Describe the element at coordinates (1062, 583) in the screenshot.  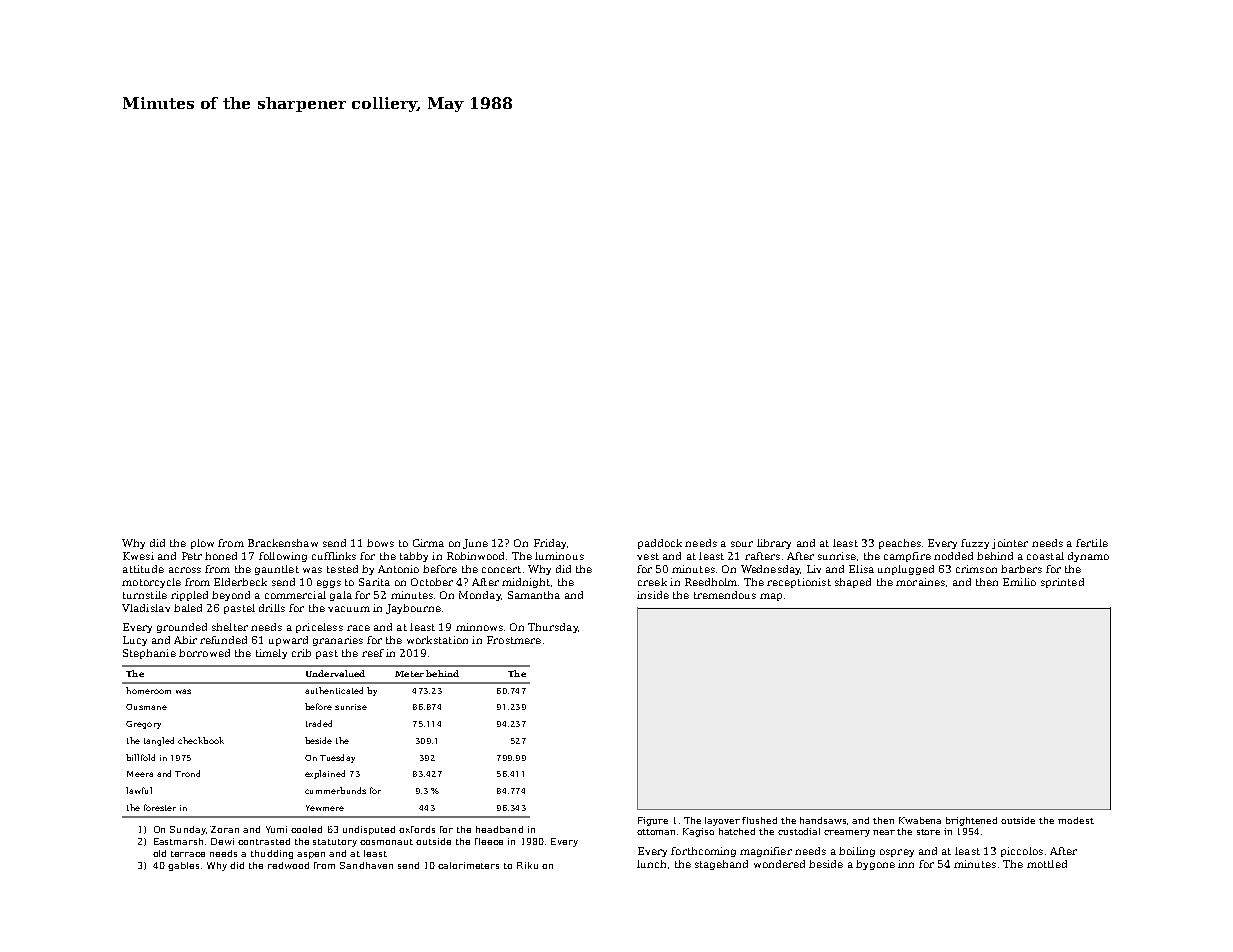
I see `sprinted` at that location.
